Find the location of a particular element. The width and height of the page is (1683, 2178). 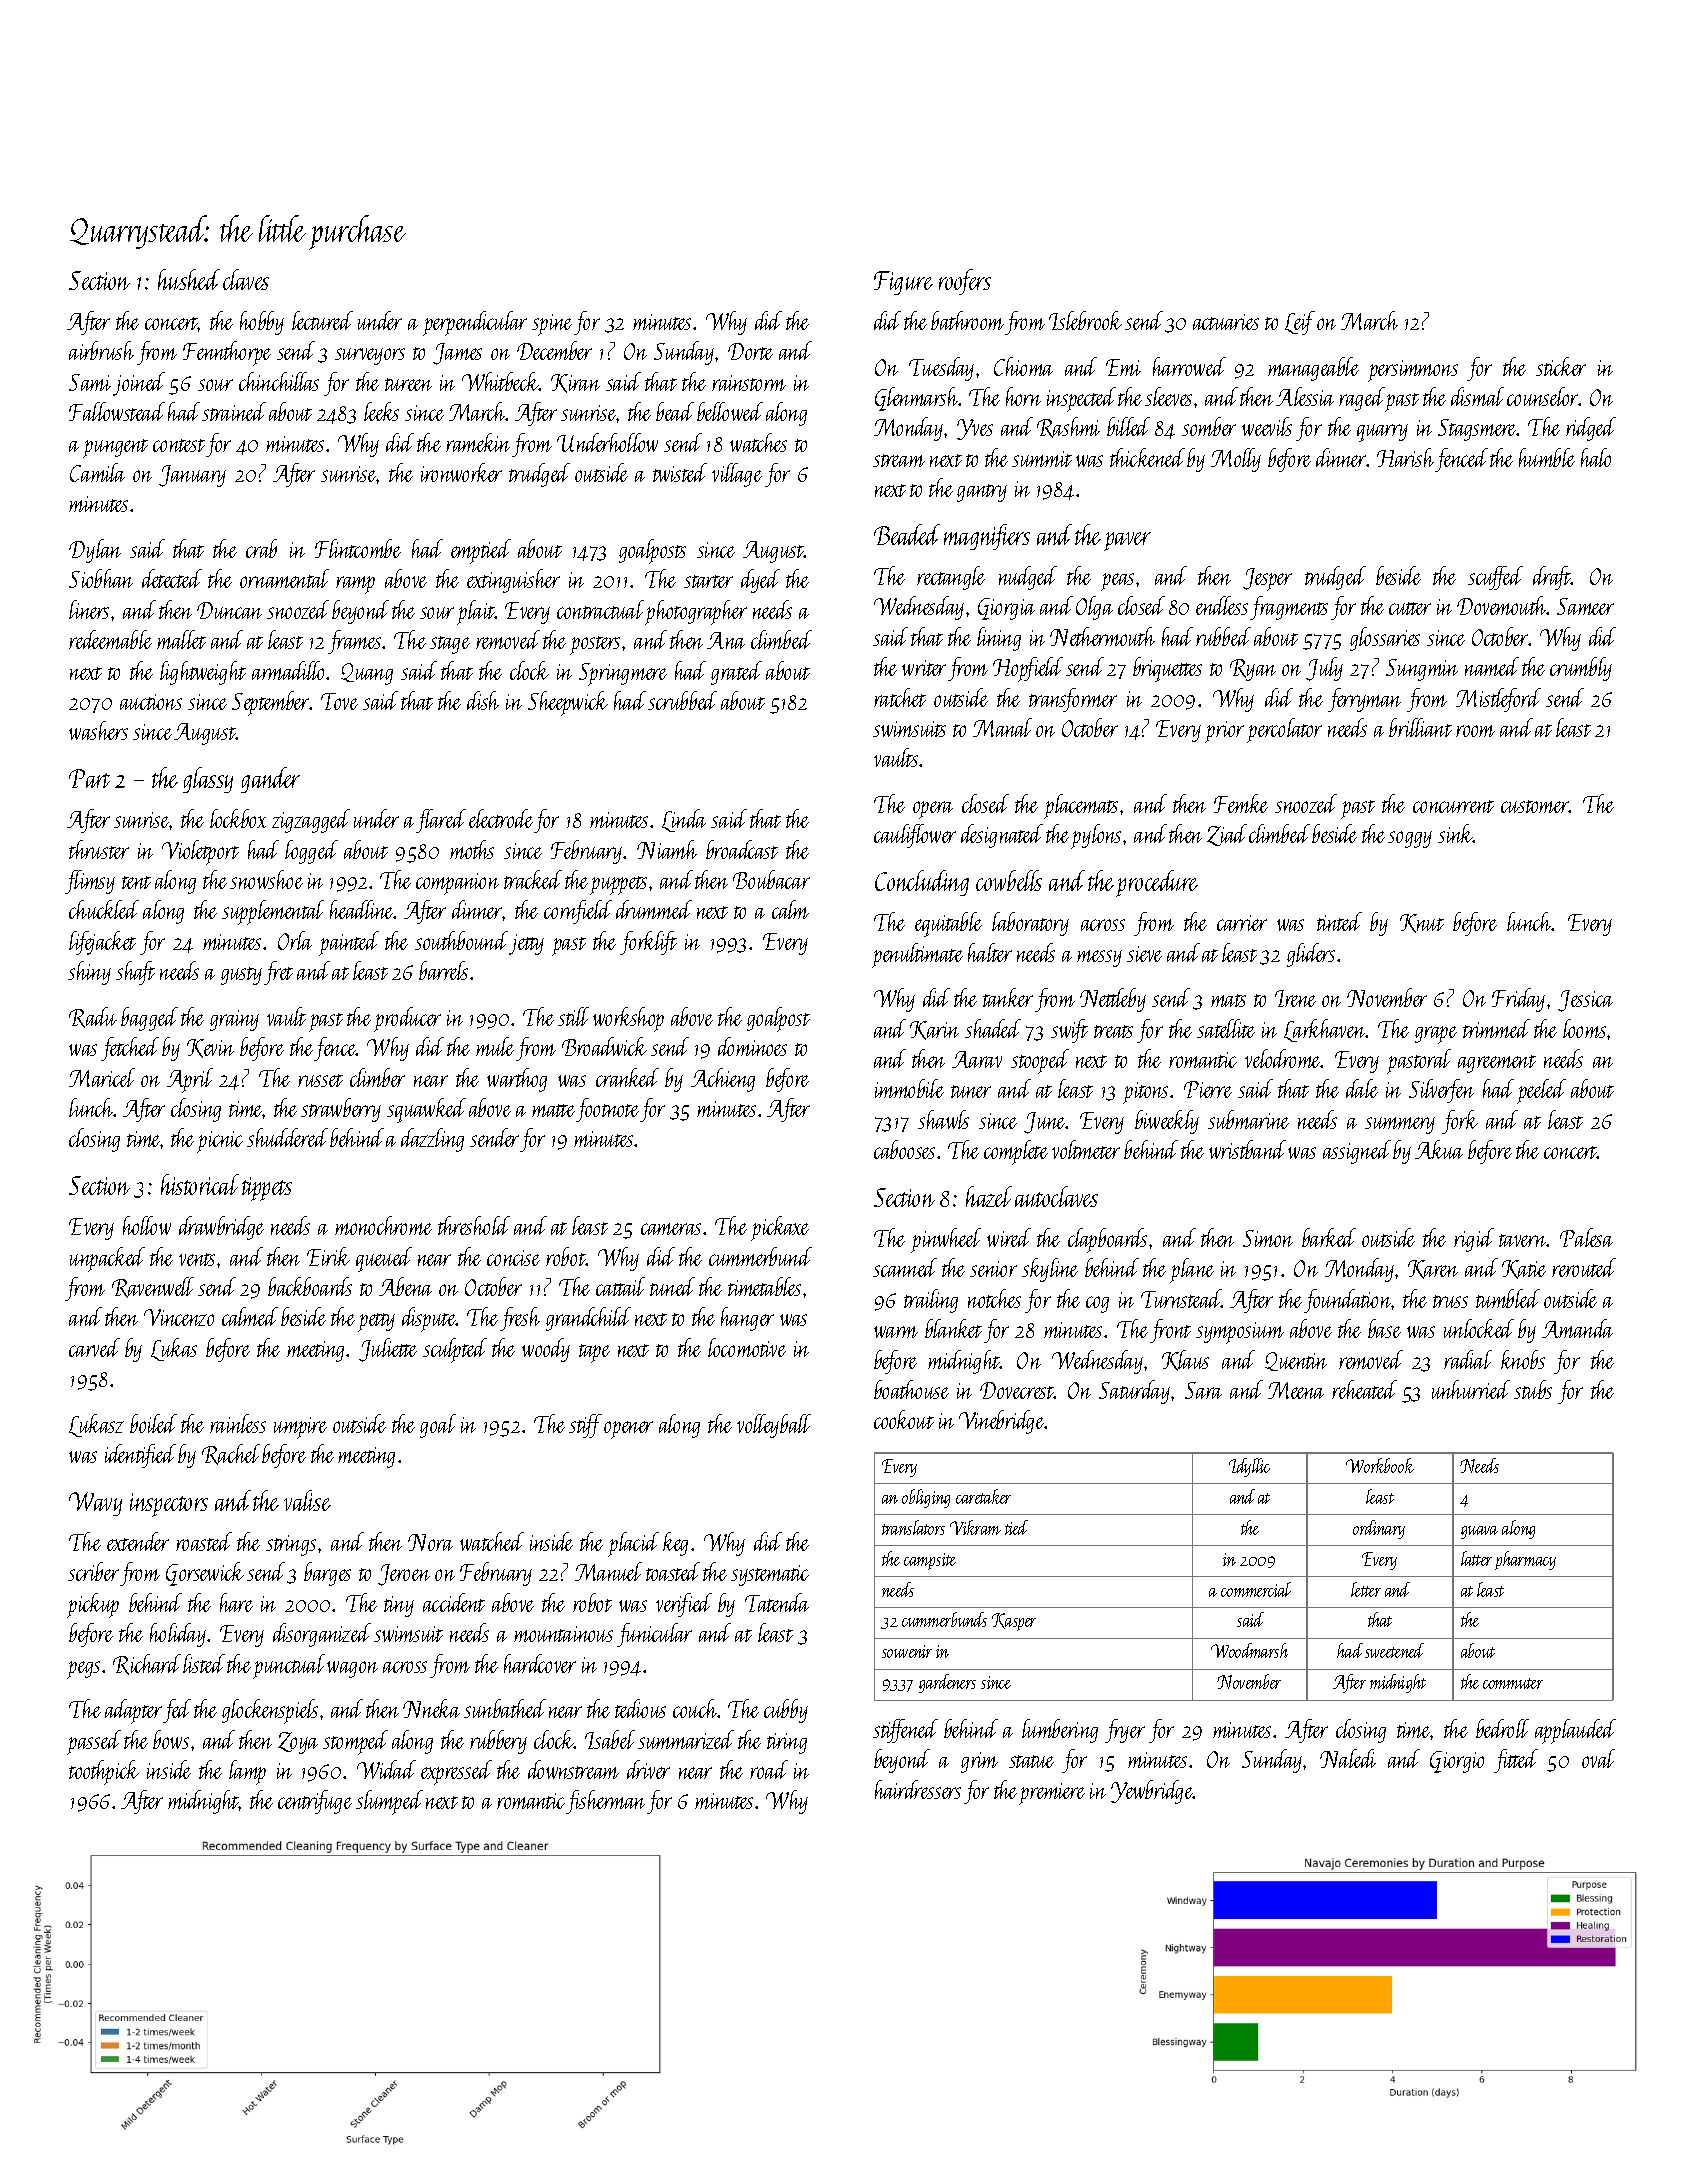

fisherman is located at coordinates (605, 1802).
